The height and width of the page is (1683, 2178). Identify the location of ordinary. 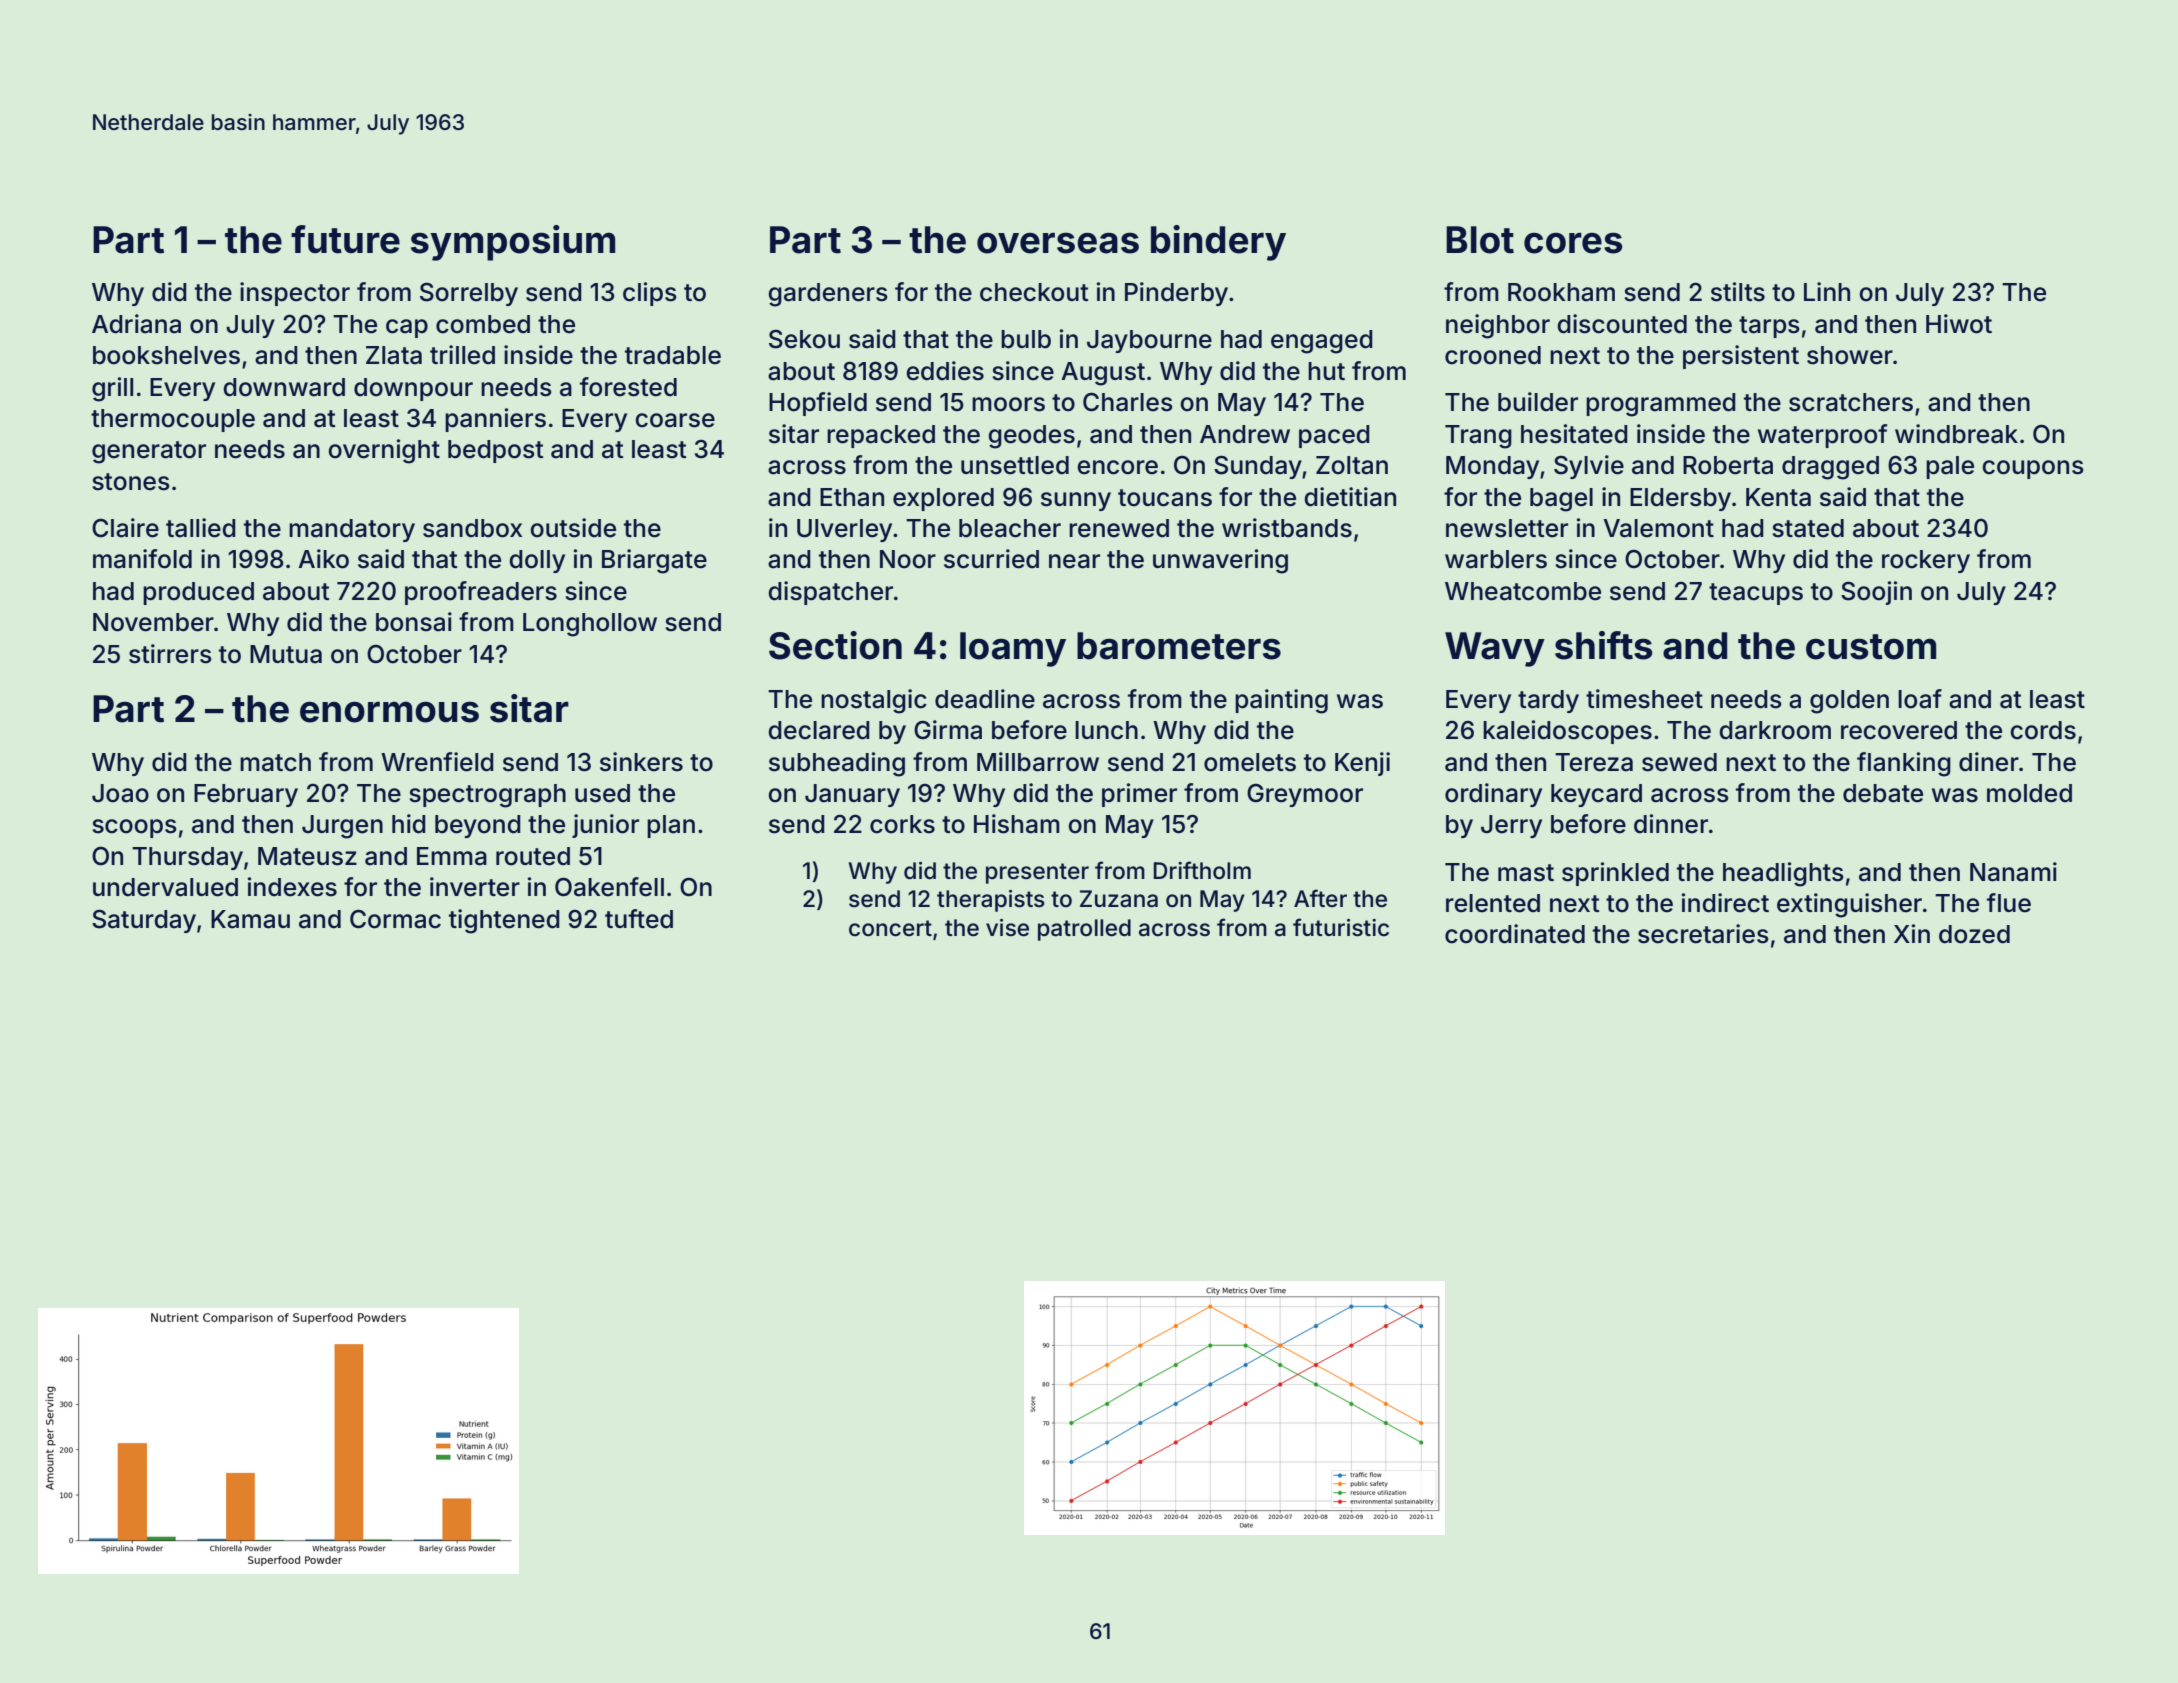
(1493, 795).
